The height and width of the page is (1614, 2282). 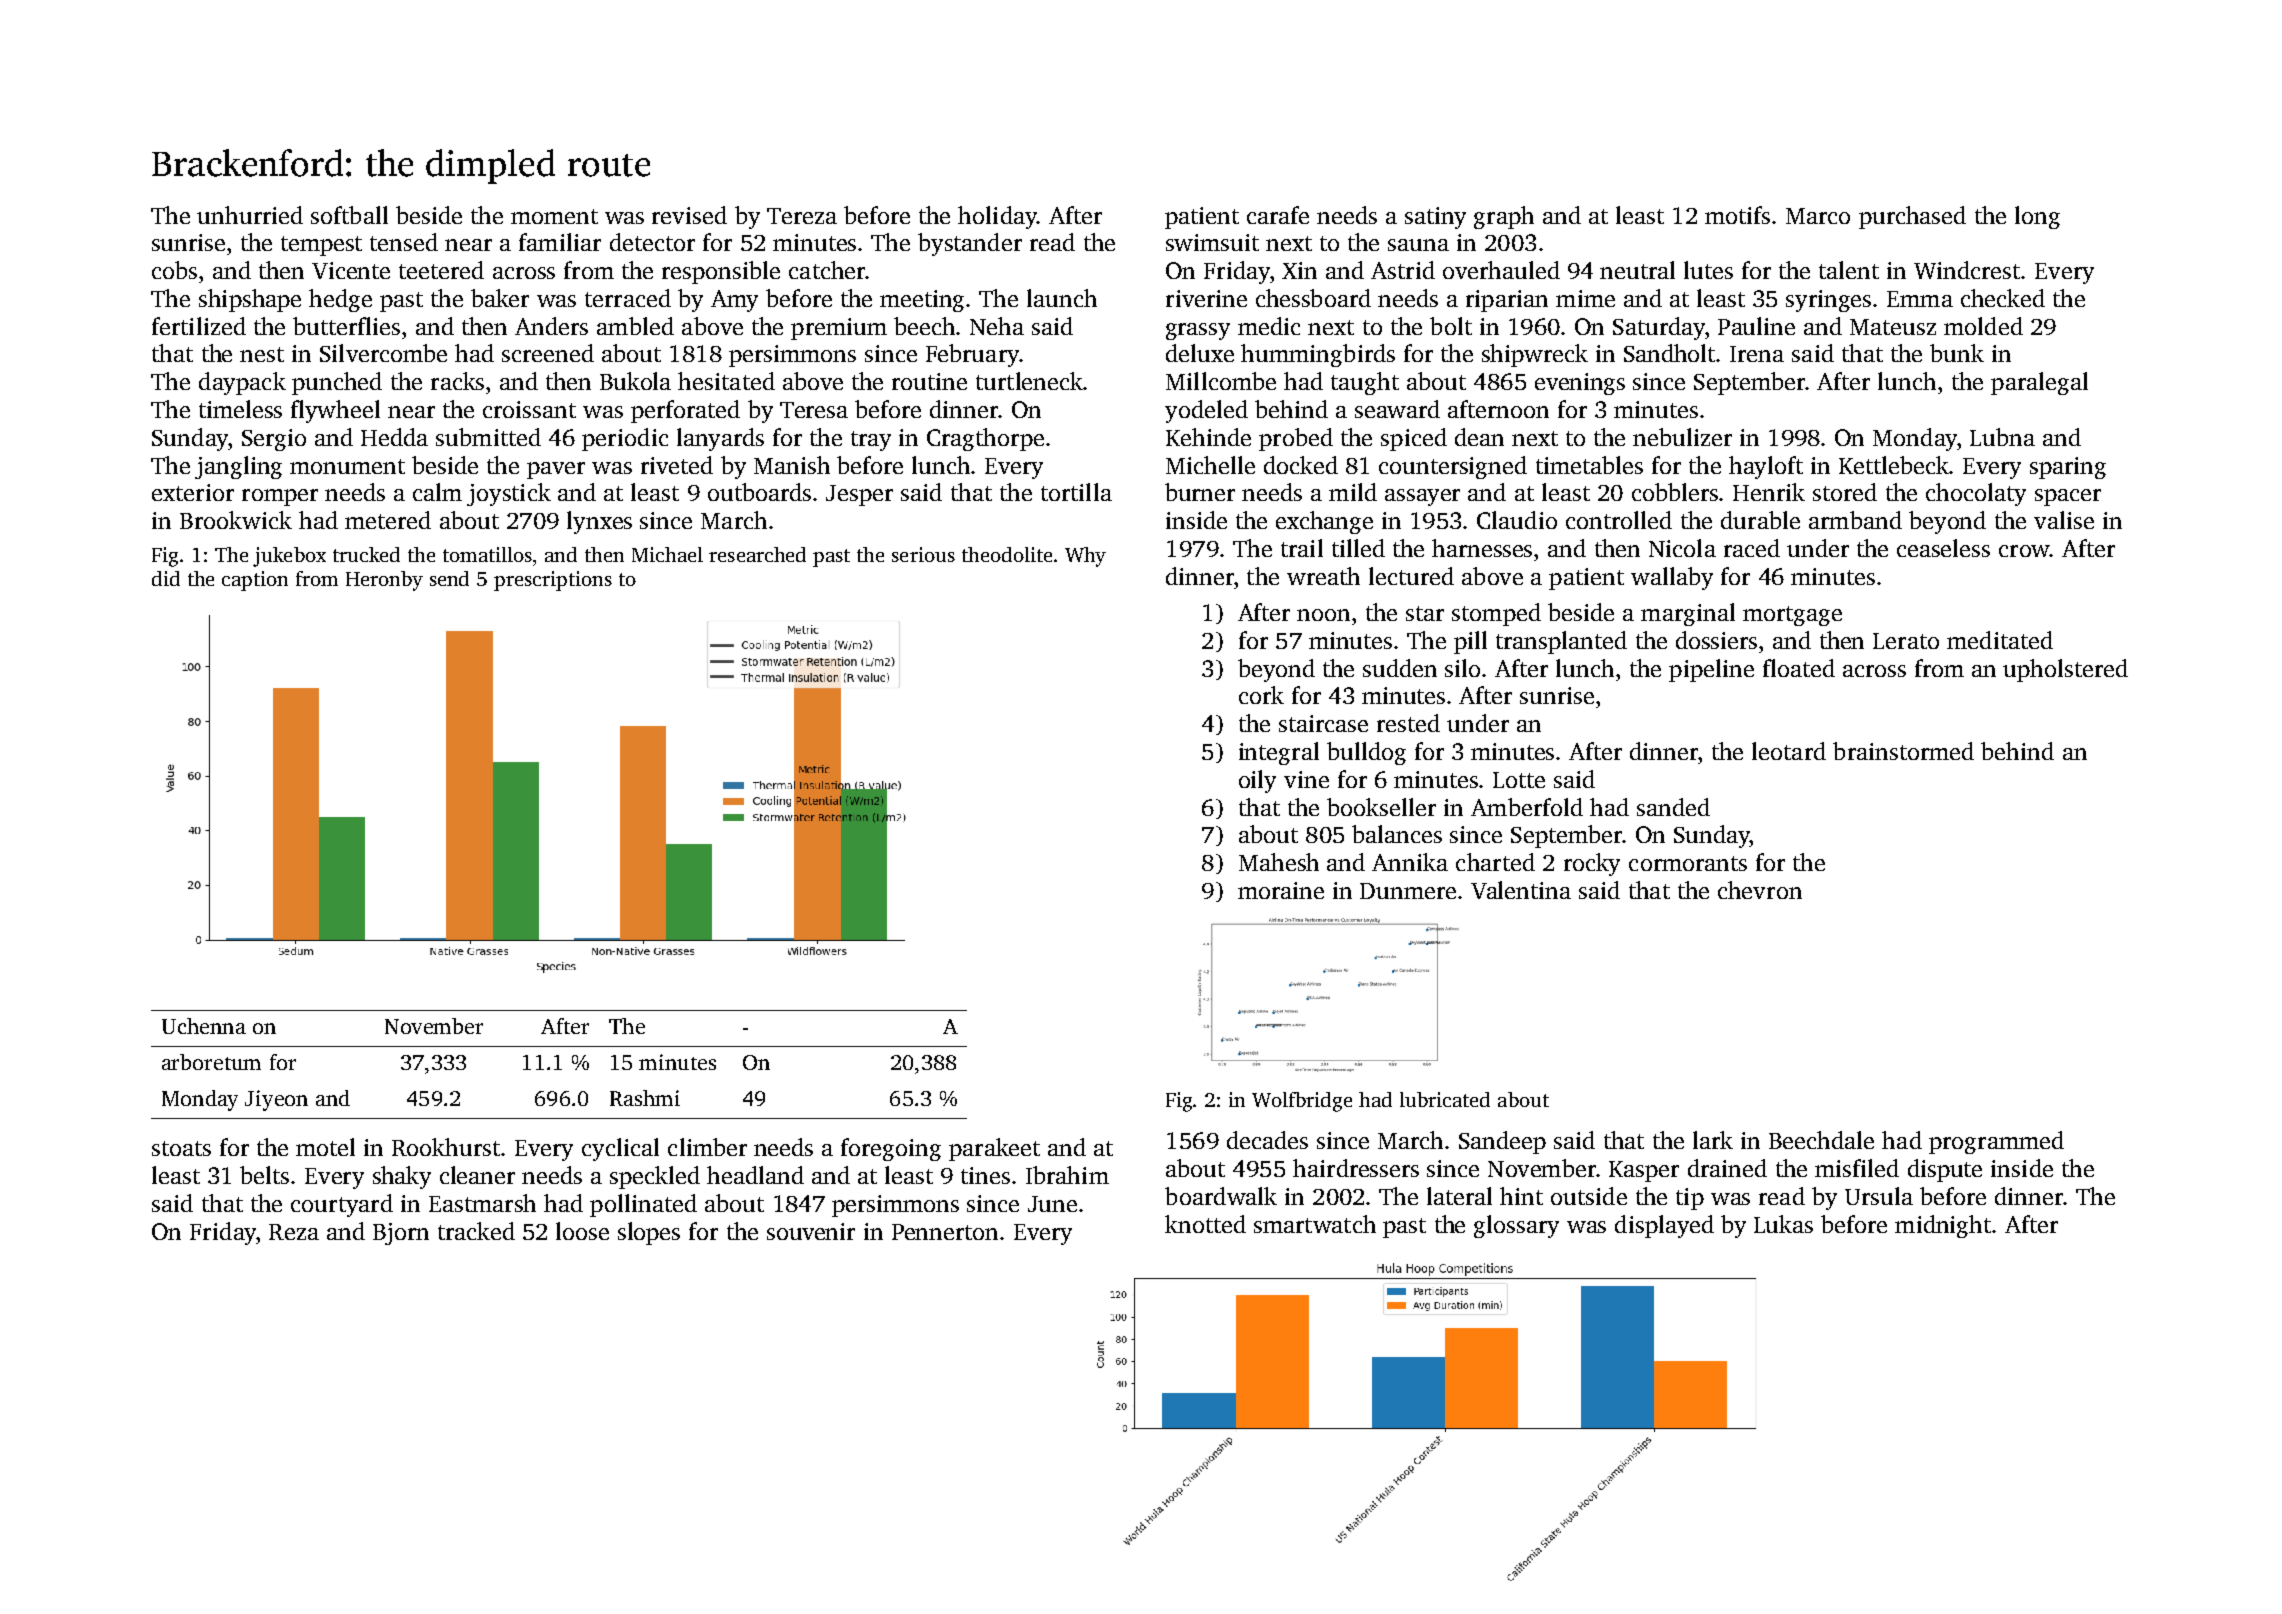 What do you see at coordinates (871, 441) in the page?
I see `tray` at bounding box center [871, 441].
